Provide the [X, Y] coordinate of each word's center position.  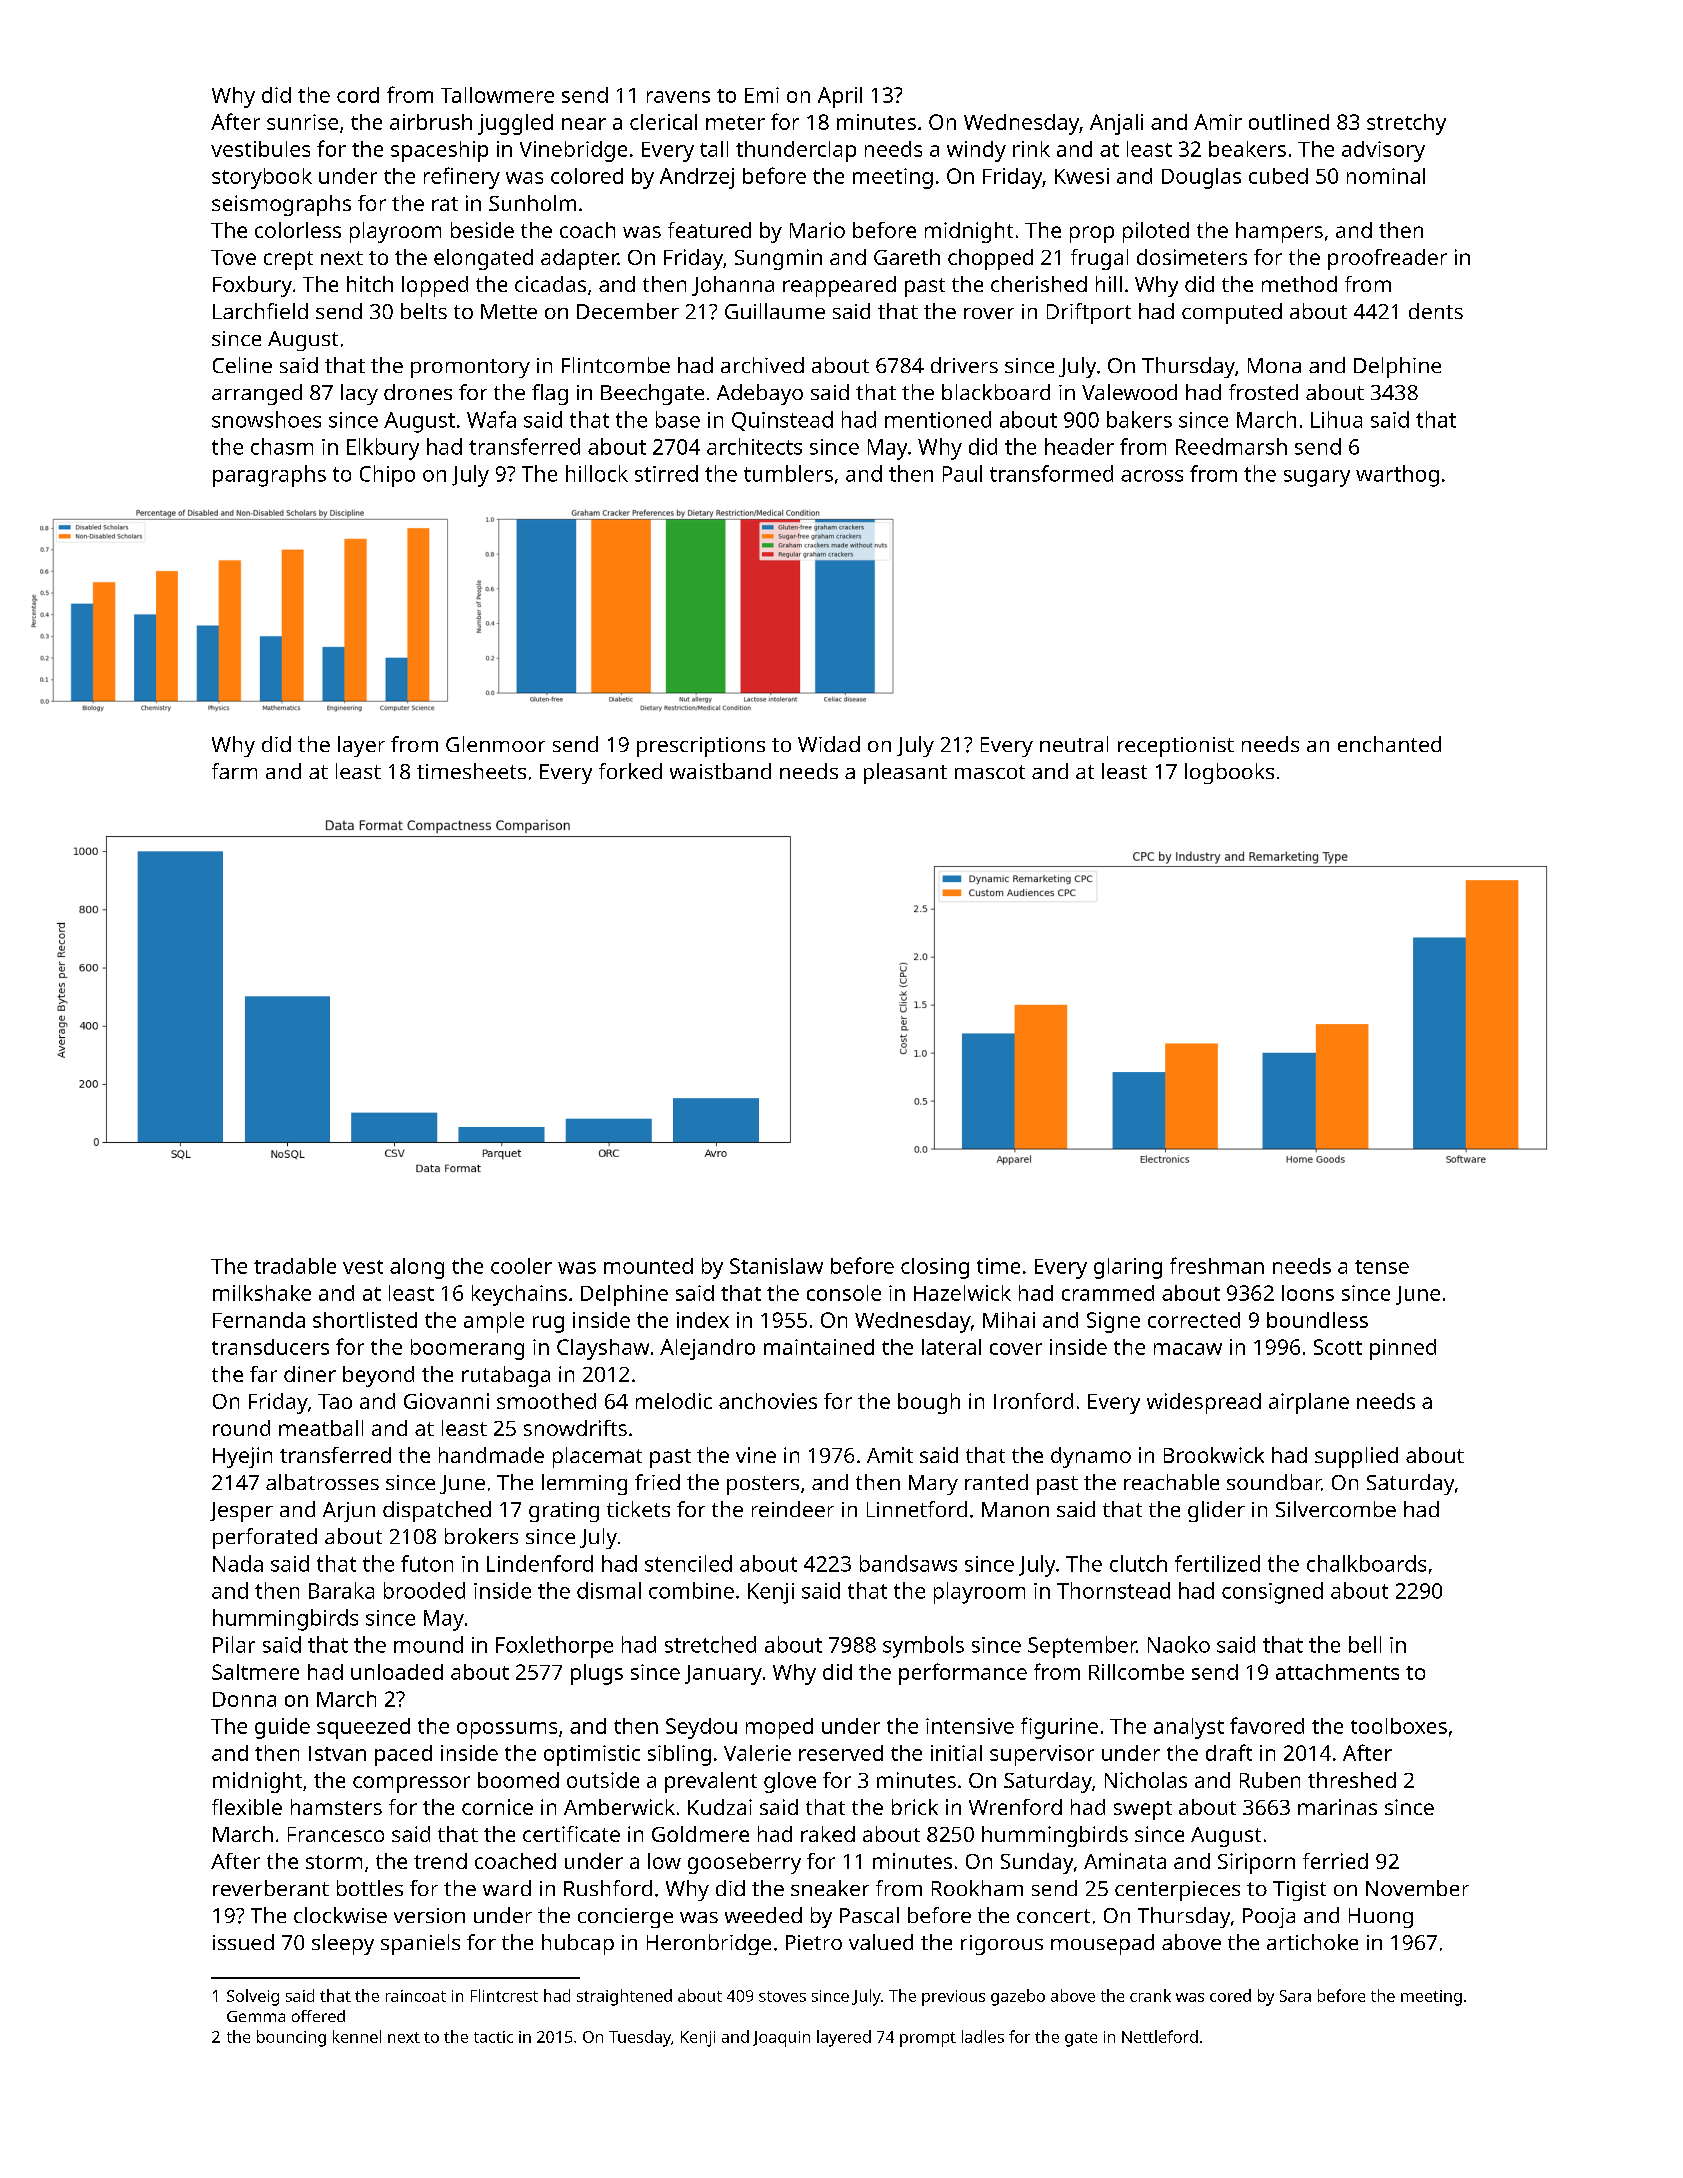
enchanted [1389, 744]
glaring [1128, 1268]
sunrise [302, 122]
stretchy [1406, 124]
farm [234, 771]
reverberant [271, 1888]
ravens [678, 97]
